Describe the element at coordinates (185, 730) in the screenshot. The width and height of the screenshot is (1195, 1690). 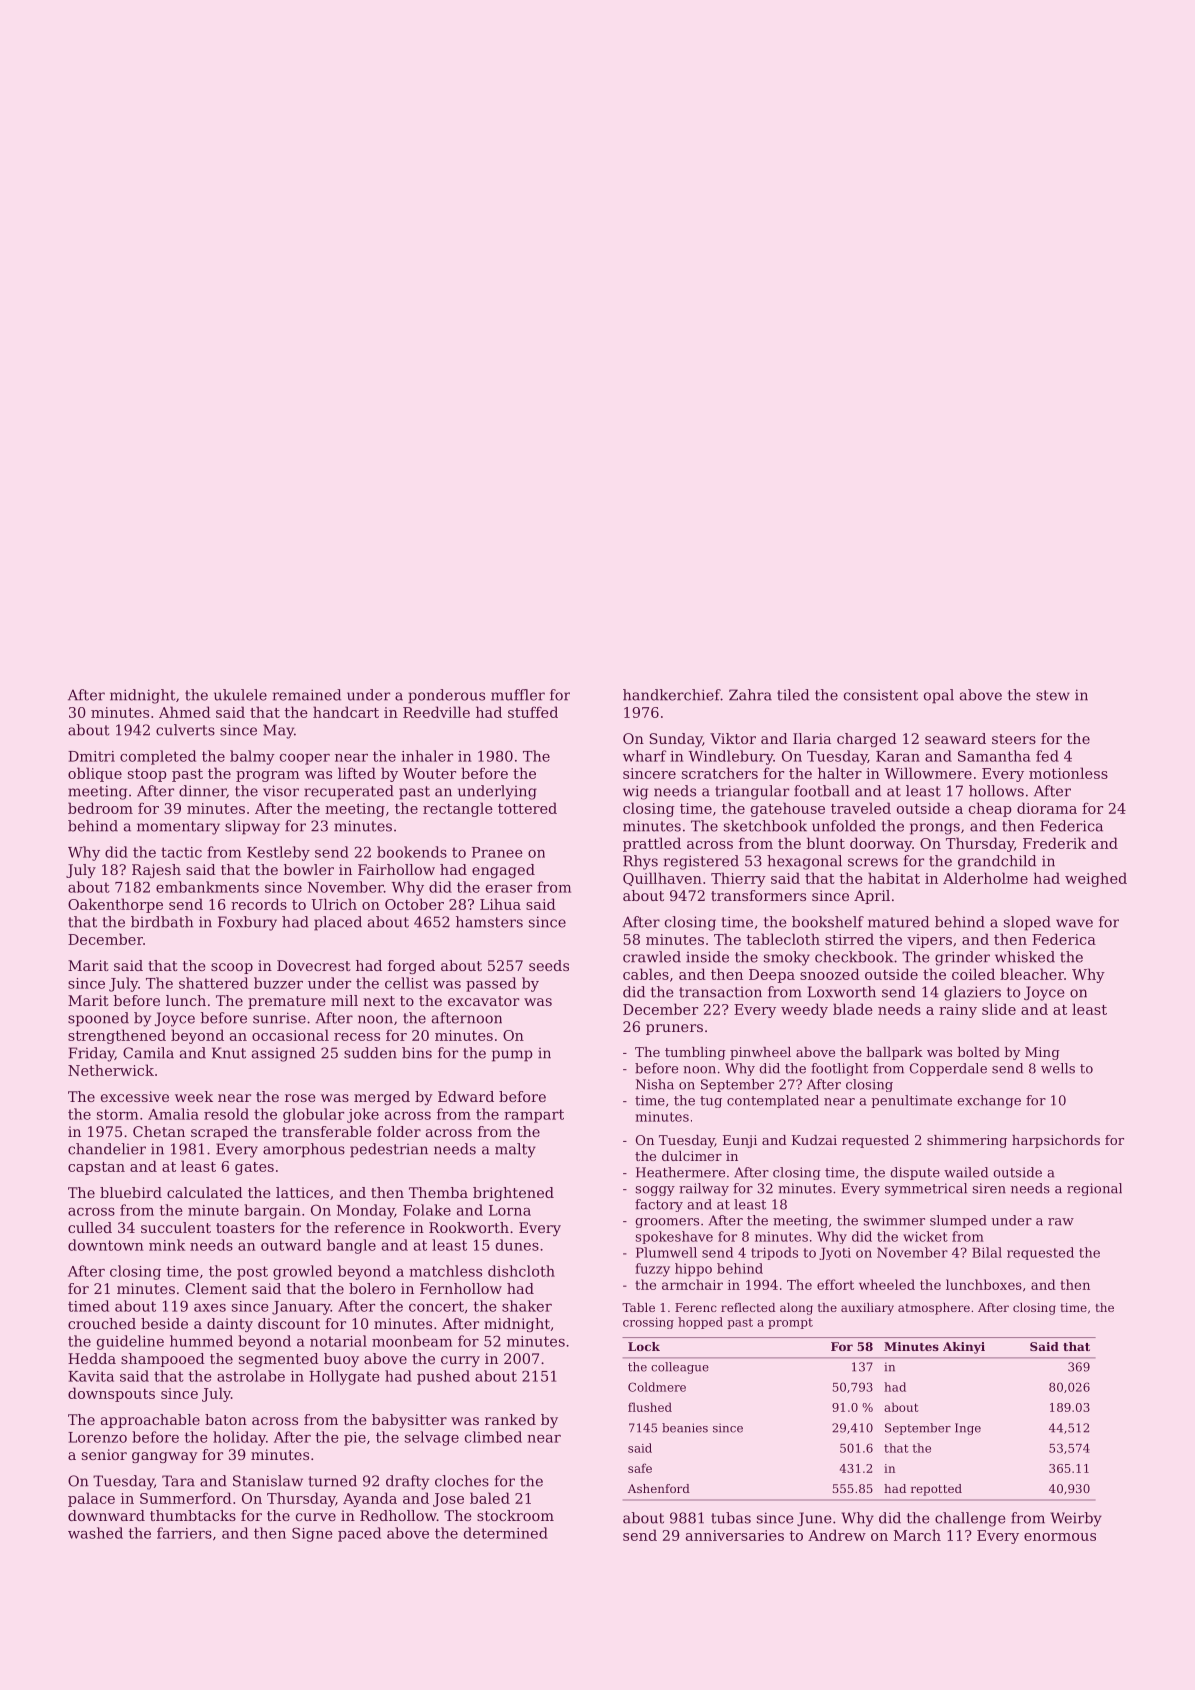
I see `culverts` at that location.
